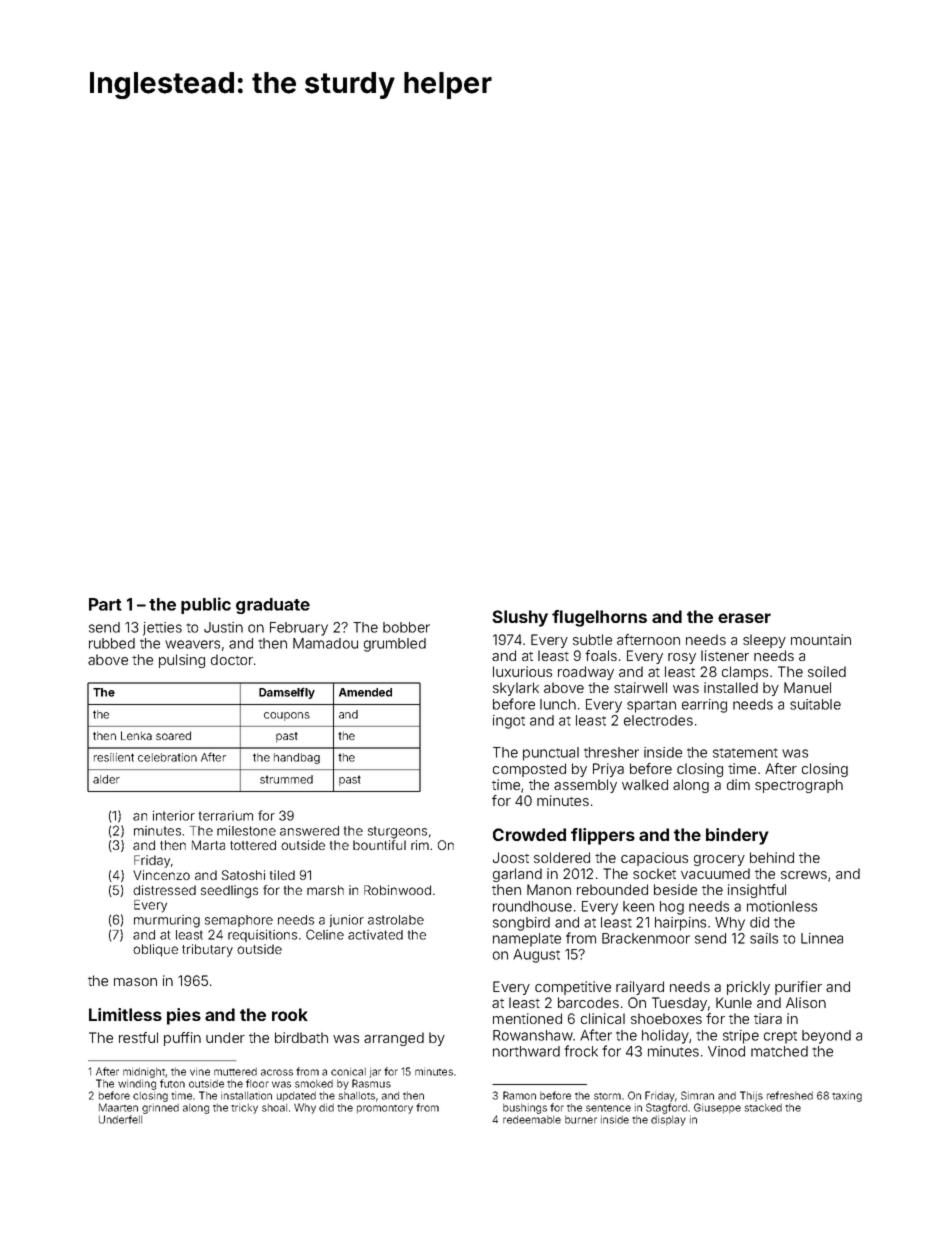 This screenshot has width=952, height=1233. I want to click on flippers, so click(603, 836).
